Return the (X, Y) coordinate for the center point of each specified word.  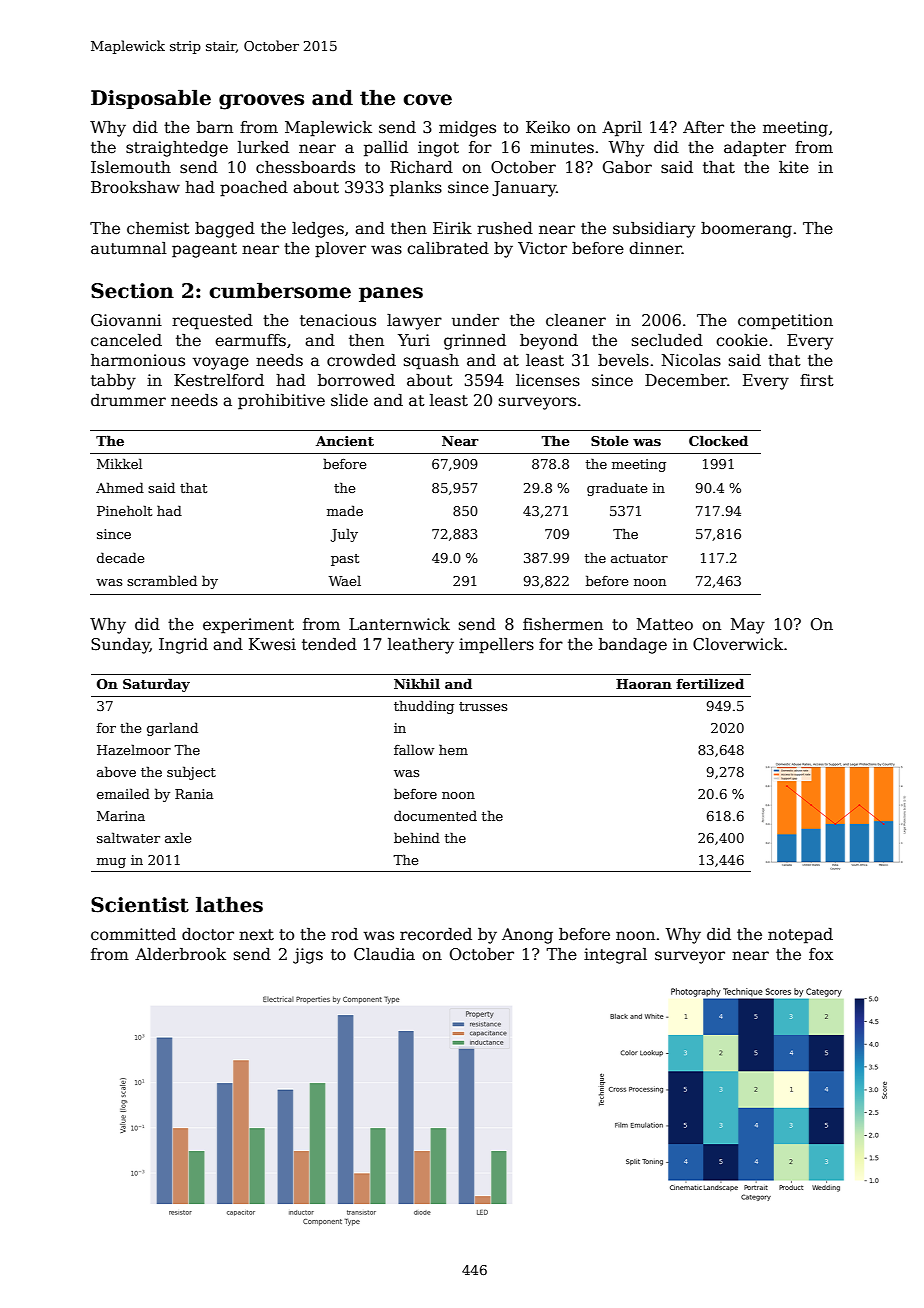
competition (785, 322)
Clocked (718, 440)
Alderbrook (180, 954)
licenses (548, 380)
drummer (128, 400)
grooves (261, 102)
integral (615, 956)
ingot (438, 149)
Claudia (384, 954)
